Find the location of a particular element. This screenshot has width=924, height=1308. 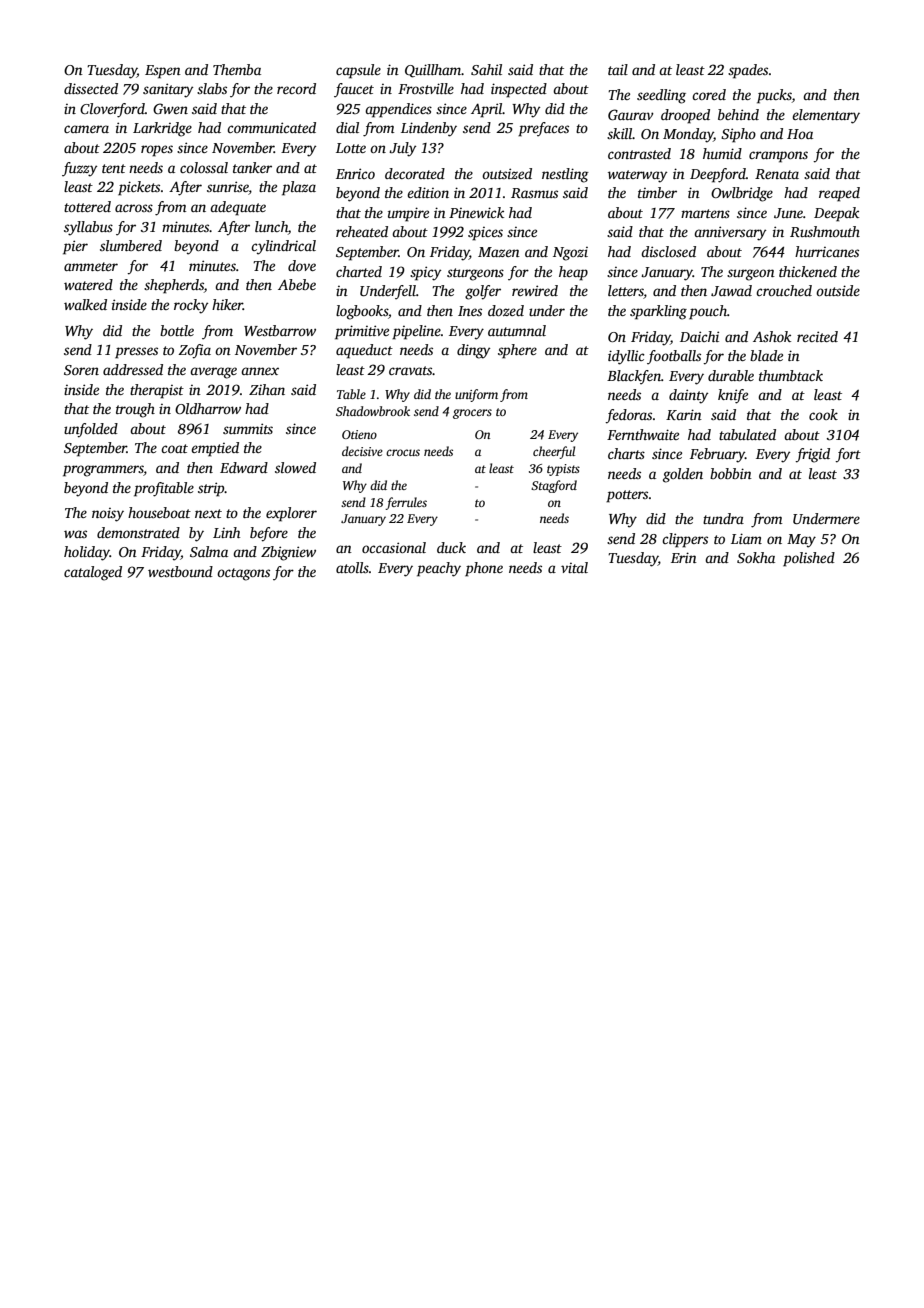

Zofia is located at coordinates (194, 351).
